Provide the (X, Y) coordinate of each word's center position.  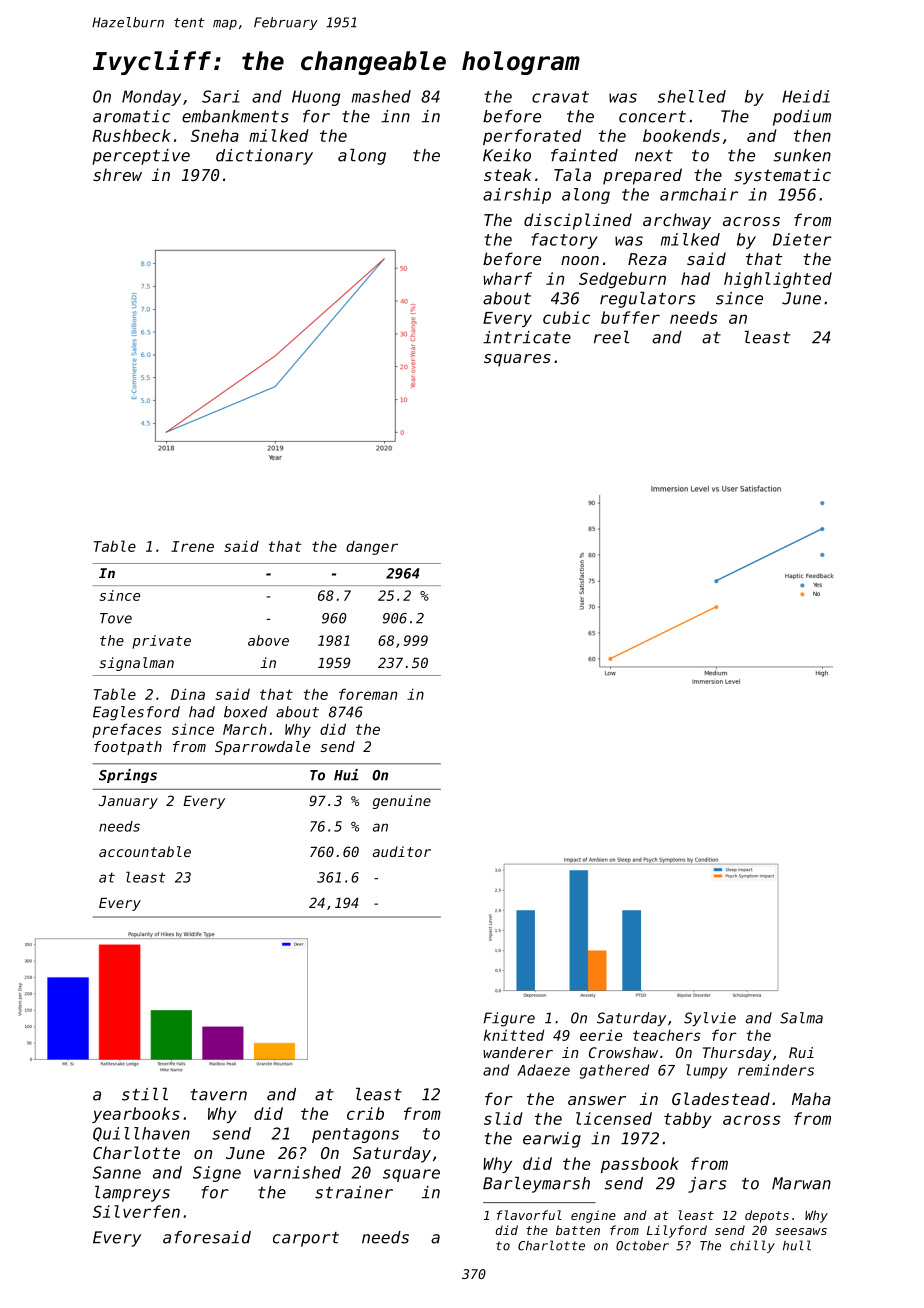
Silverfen (136, 1211)
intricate (527, 337)
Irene (192, 546)
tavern (219, 1095)
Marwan (801, 1183)
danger (372, 548)
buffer (630, 317)
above (268, 640)
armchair (699, 194)
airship (517, 196)
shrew (117, 174)
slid (503, 1118)
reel (611, 337)
